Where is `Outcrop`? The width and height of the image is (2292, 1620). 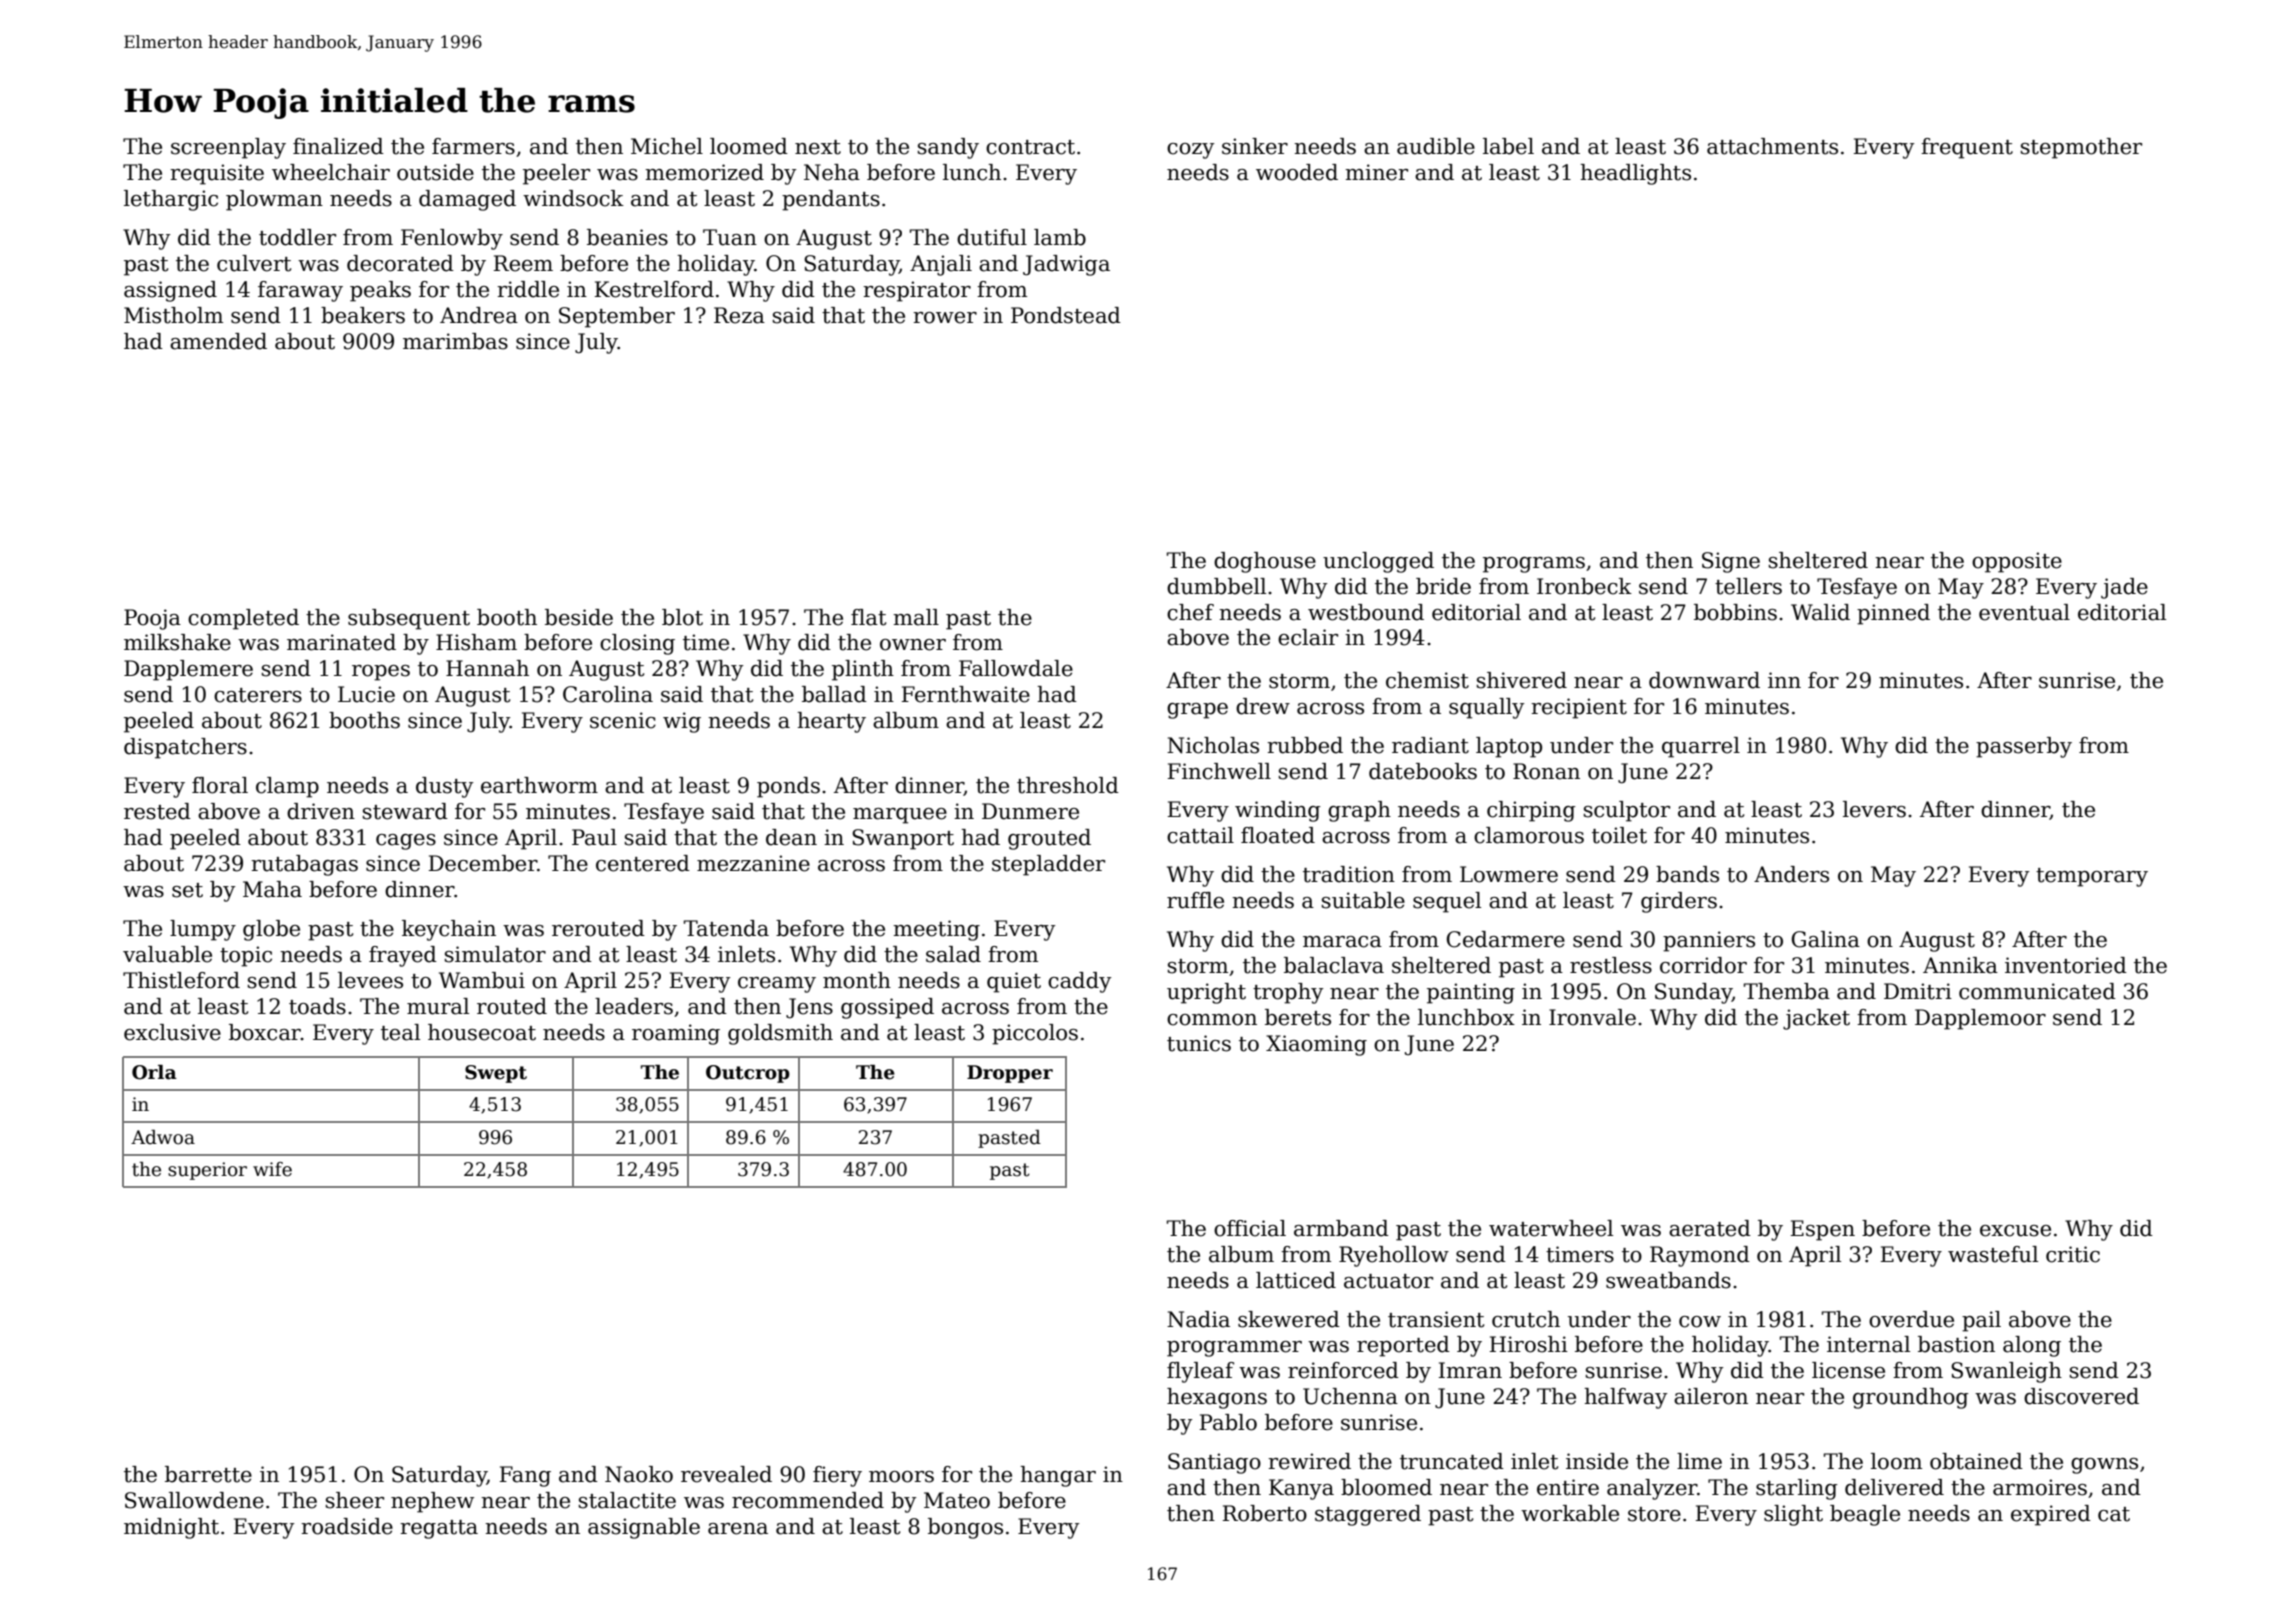 Outcrop is located at coordinates (748, 1074).
